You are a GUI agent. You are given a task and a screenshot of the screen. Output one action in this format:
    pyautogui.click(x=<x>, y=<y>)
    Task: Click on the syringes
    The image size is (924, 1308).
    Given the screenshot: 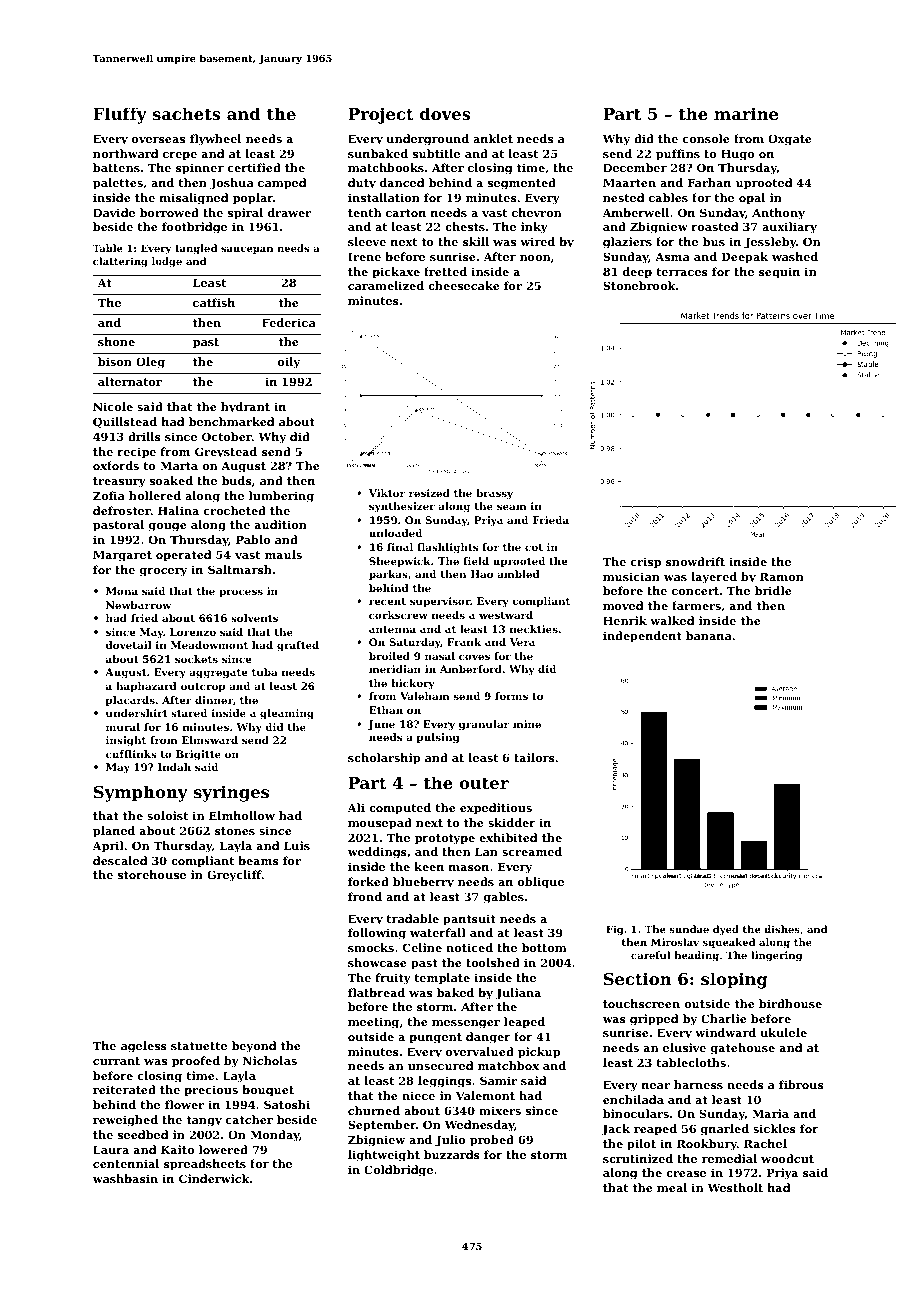 What is the action you would take?
    pyautogui.click(x=231, y=793)
